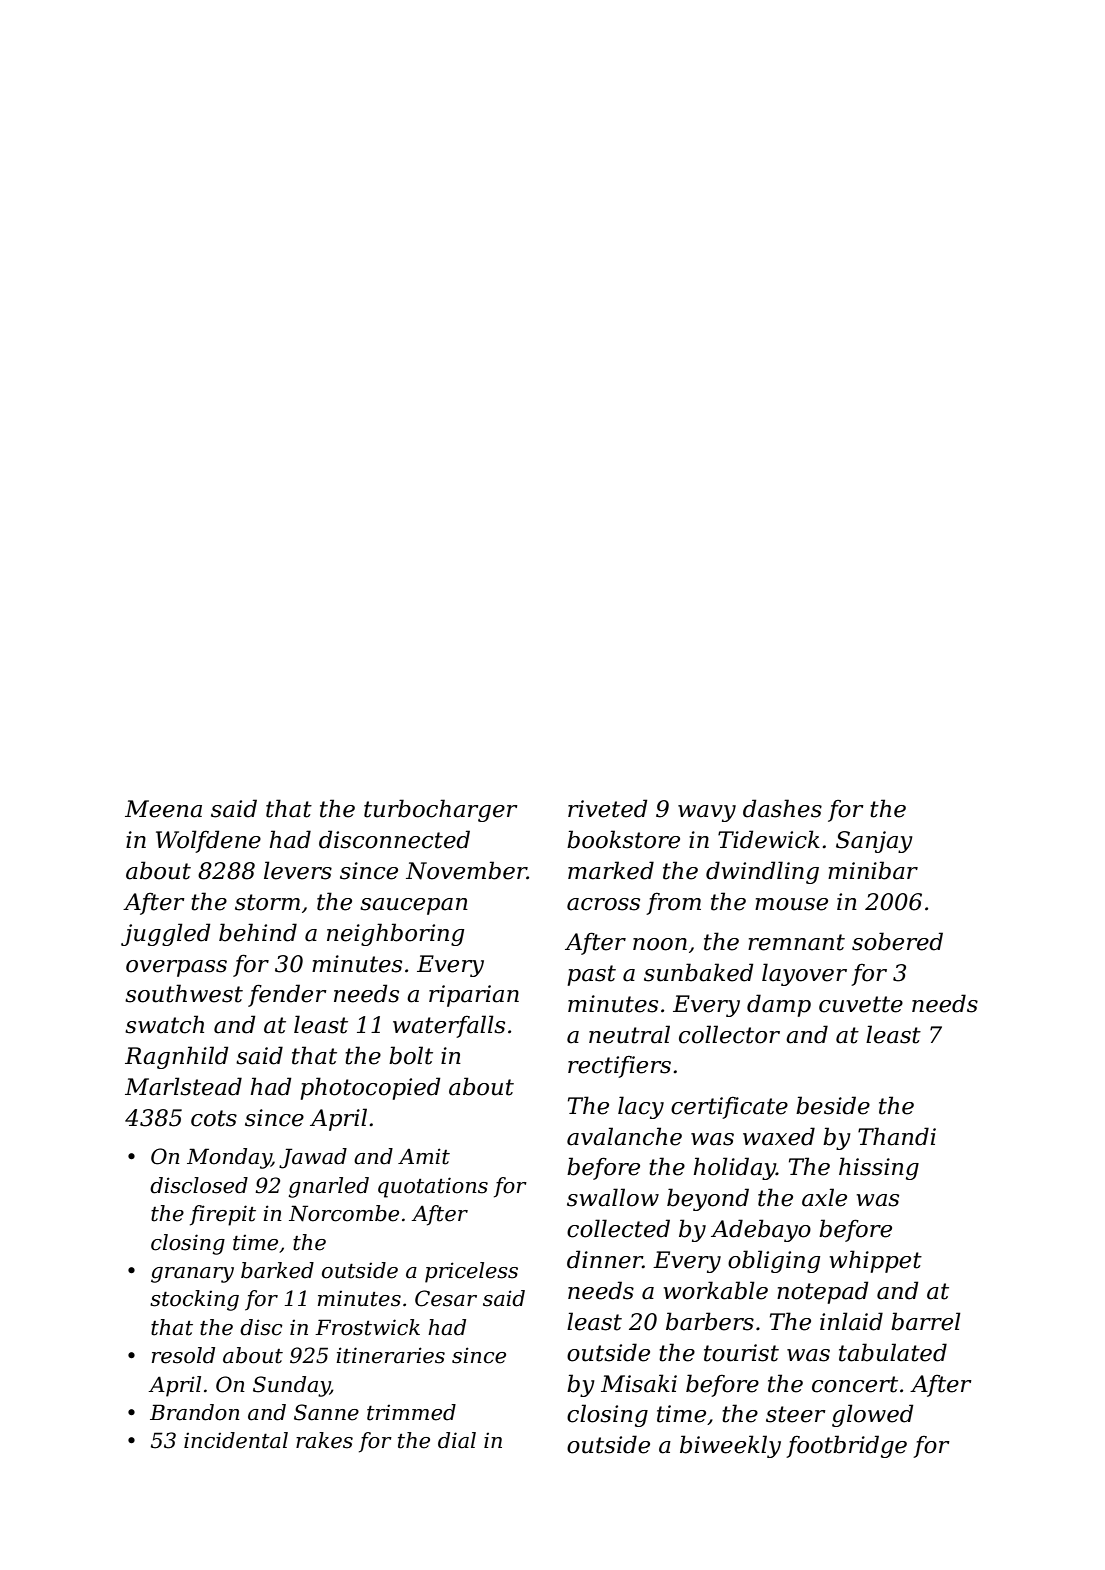  What do you see at coordinates (782, 808) in the screenshot?
I see `dashes` at bounding box center [782, 808].
